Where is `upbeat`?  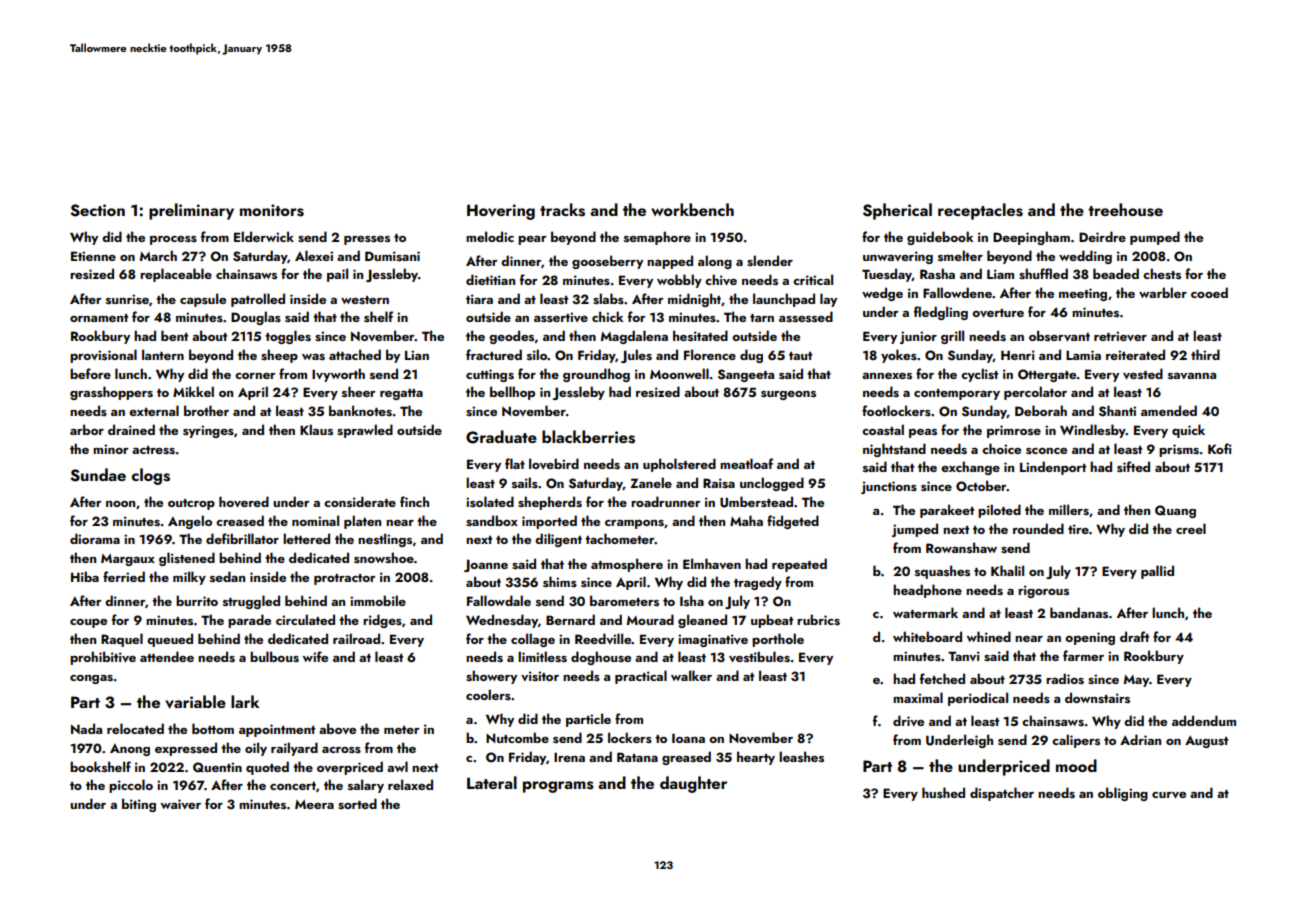
upbeat is located at coordinates (772, 621).
